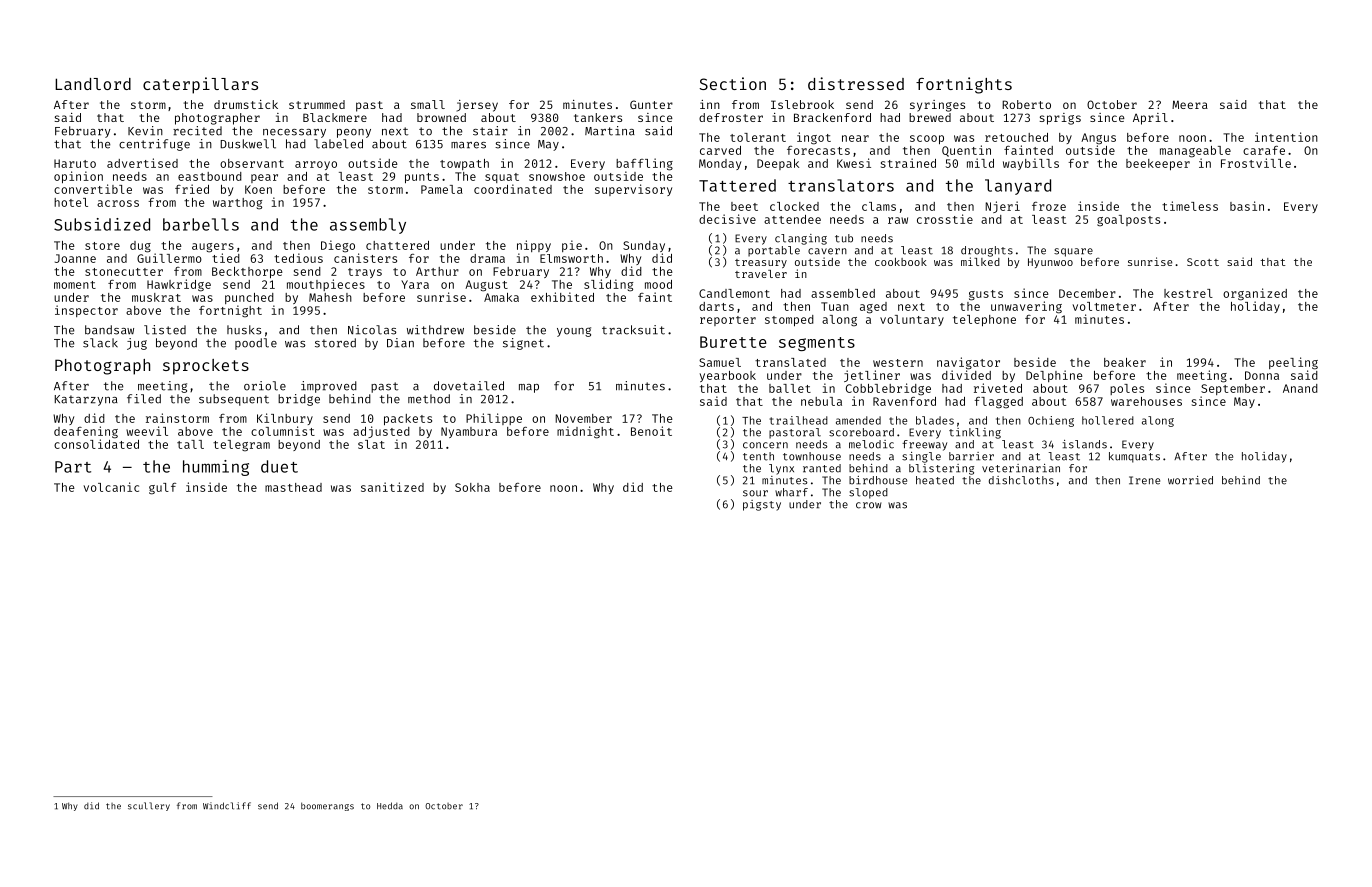 Image resolution: width=1372 pixels, height=887 pixels. I want to click on boomerangs, so click(327, 806).
